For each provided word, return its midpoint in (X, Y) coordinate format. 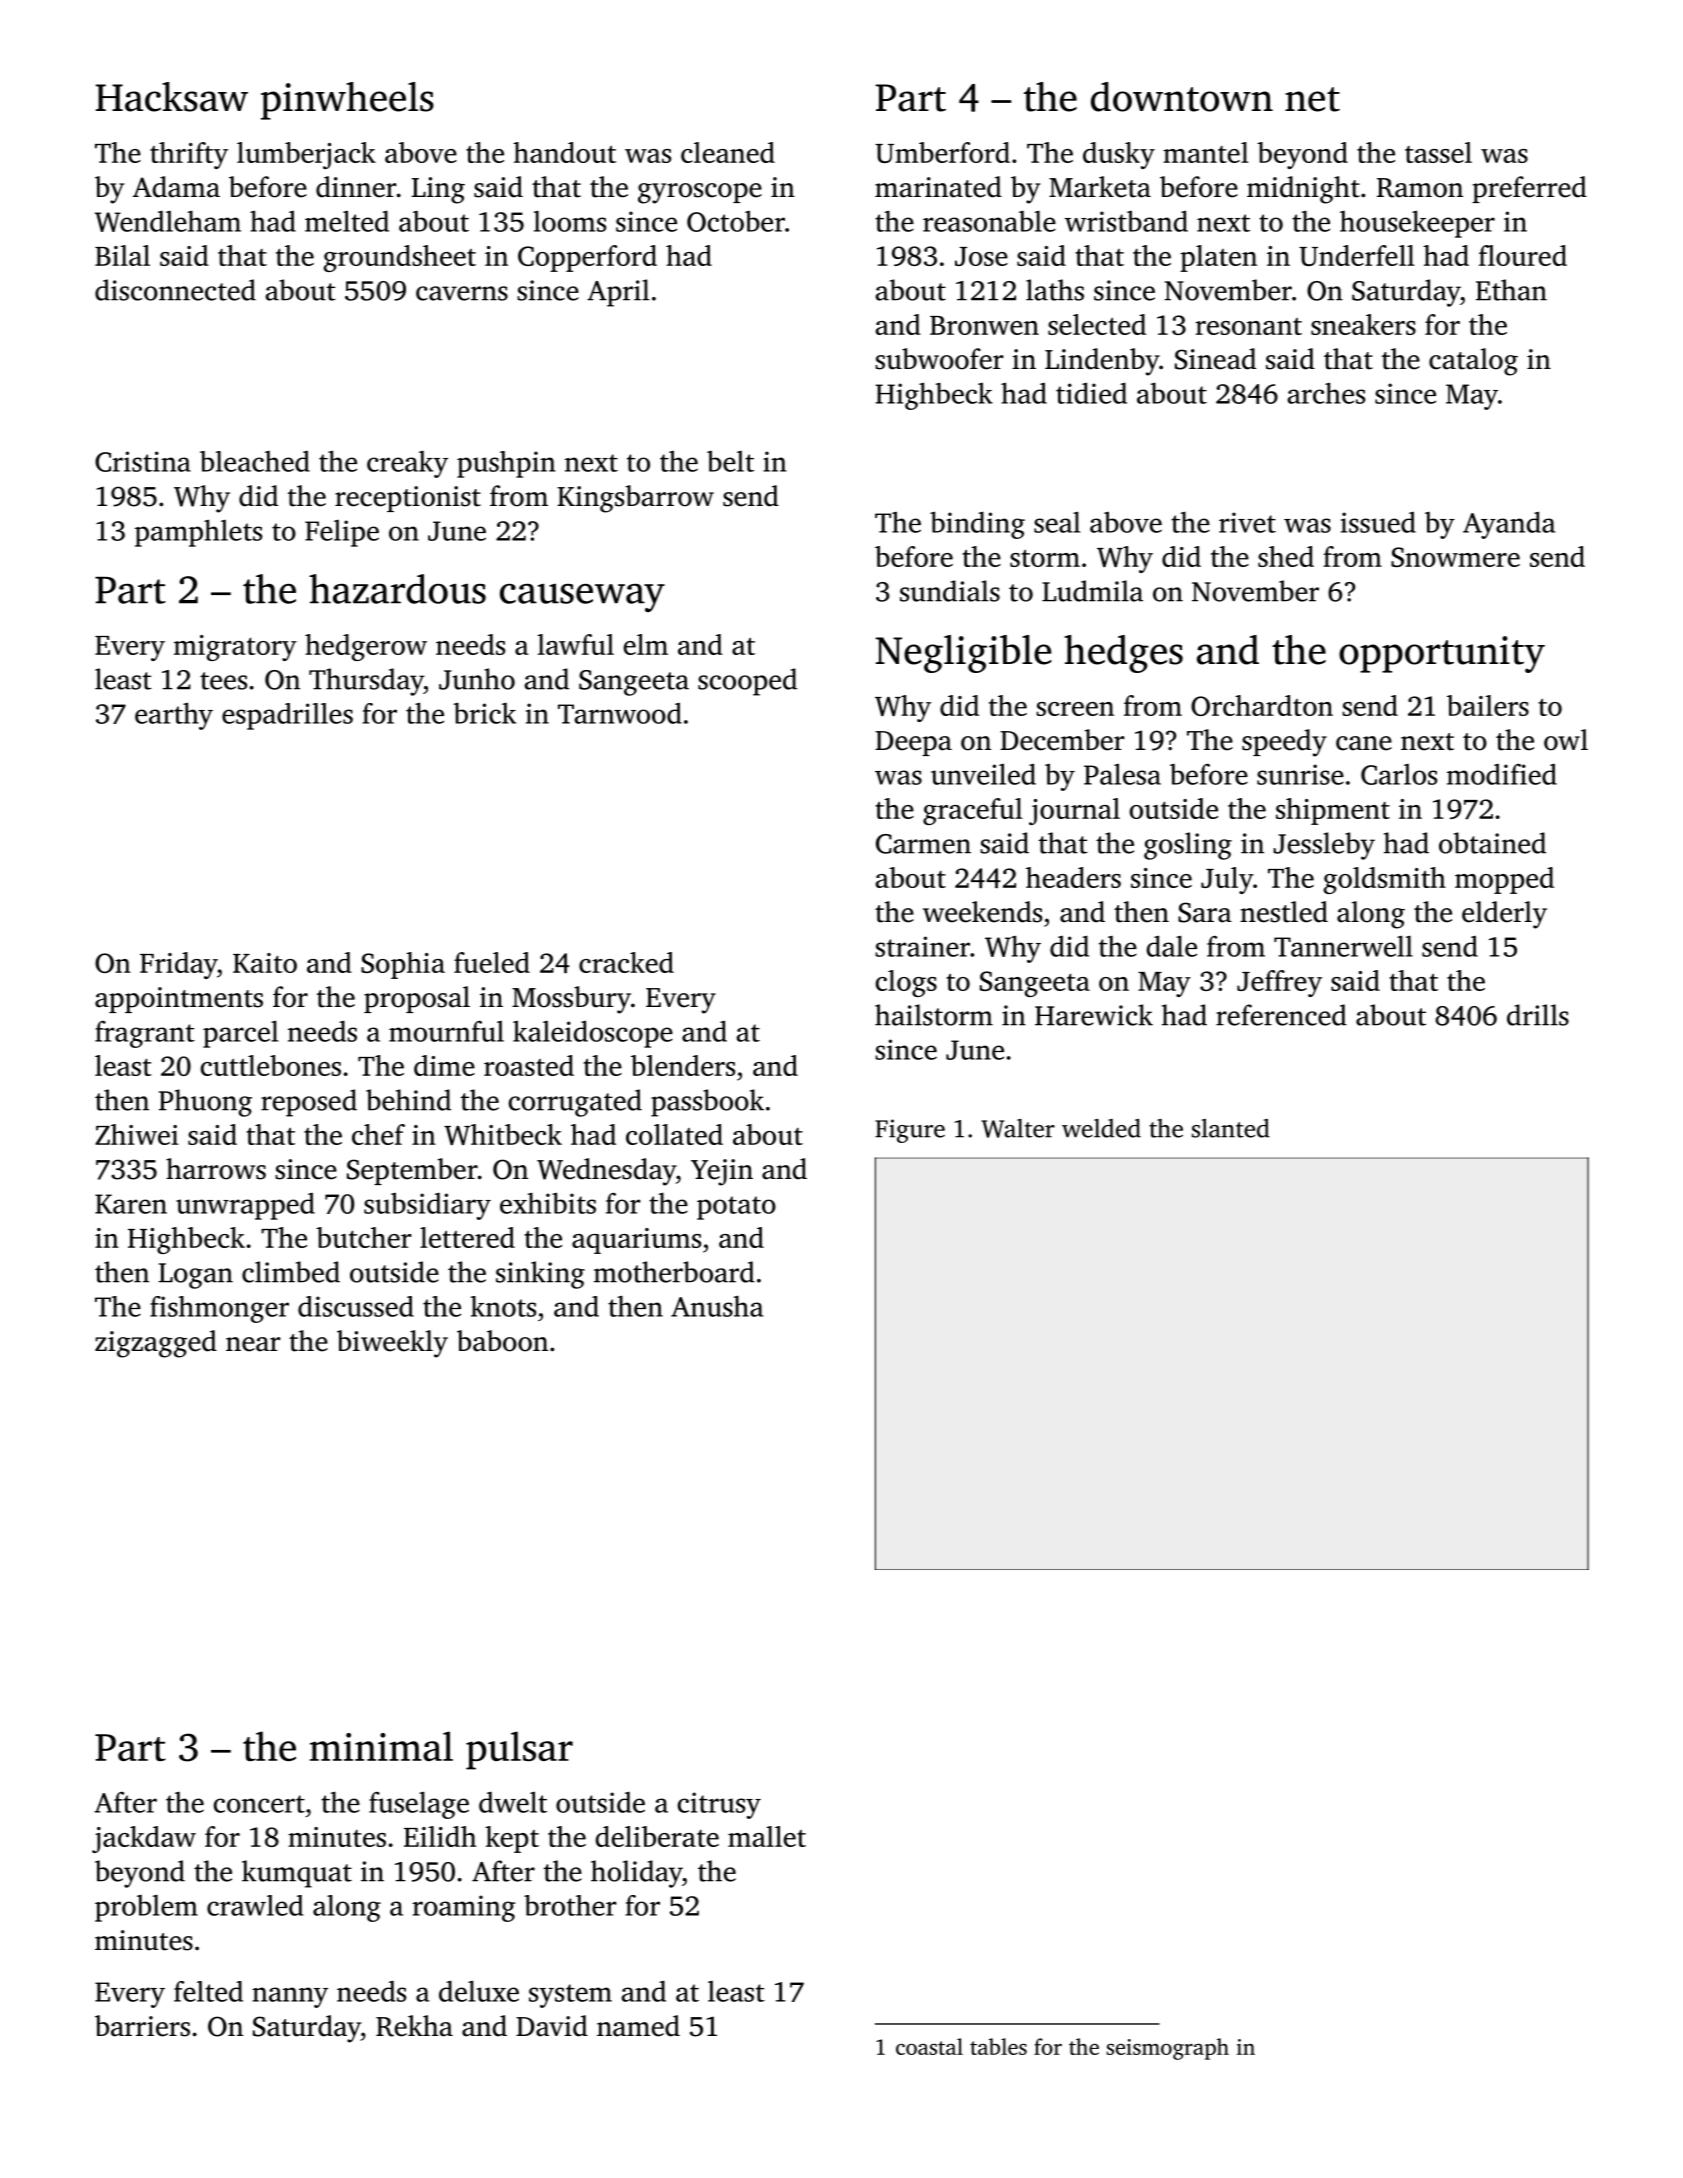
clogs (906, 983)
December (1062, 740)
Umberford (942, 152)
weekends (982, 912)
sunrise (1300, 774)
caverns (462, 293)
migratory (235, 648)
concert (259, 1804)
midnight (1303, 190)
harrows (216, 1169)
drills (1538, 1015)
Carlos (1399, 774)
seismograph (1168, 2049)
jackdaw (144, 1839)
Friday (178, 965)
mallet (767, 1836)
